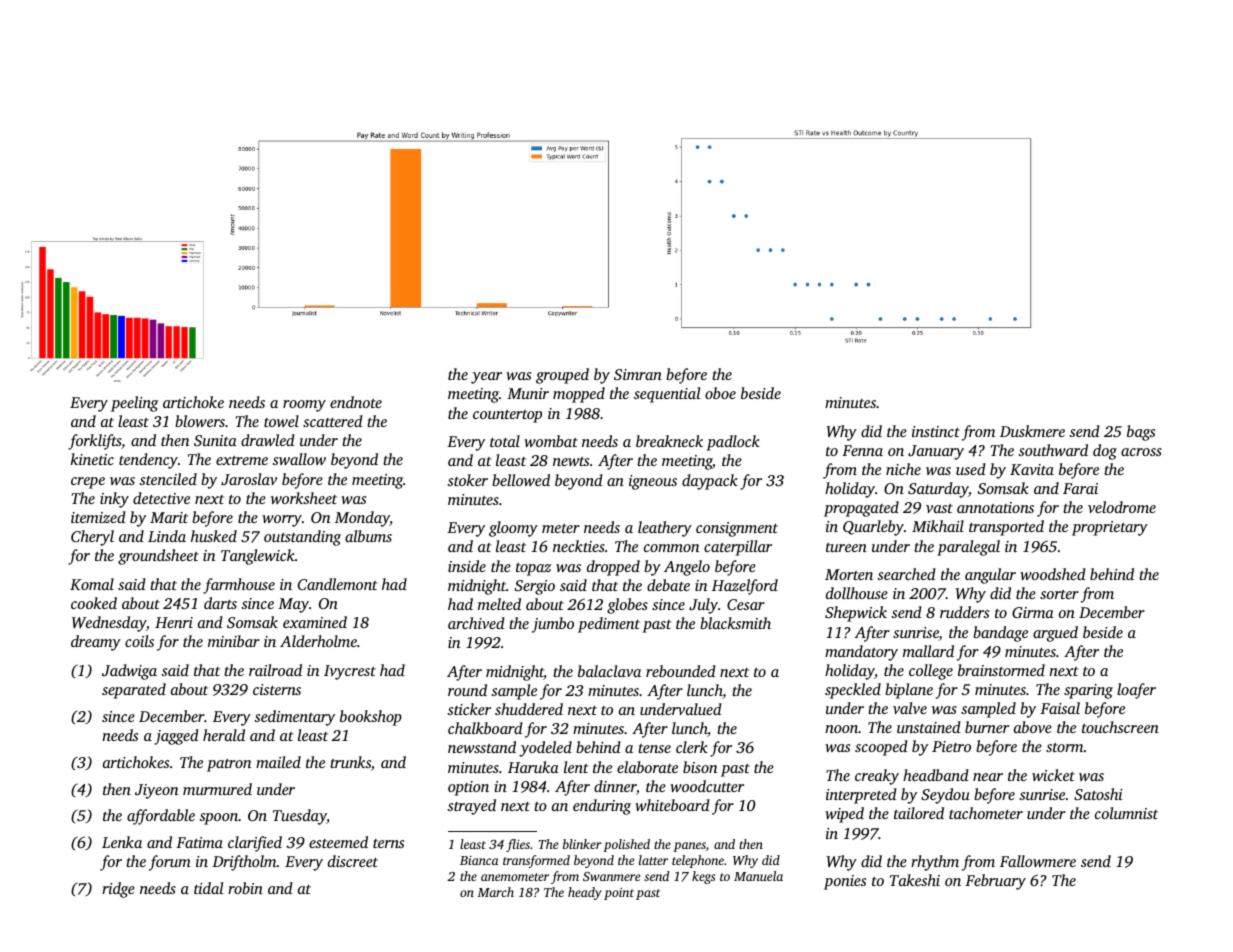 Image resolution: width=1233 pixels, height=952 pixels. Describe the element at coordinates (720, 393) in the page. I see `oboe` at that location.
